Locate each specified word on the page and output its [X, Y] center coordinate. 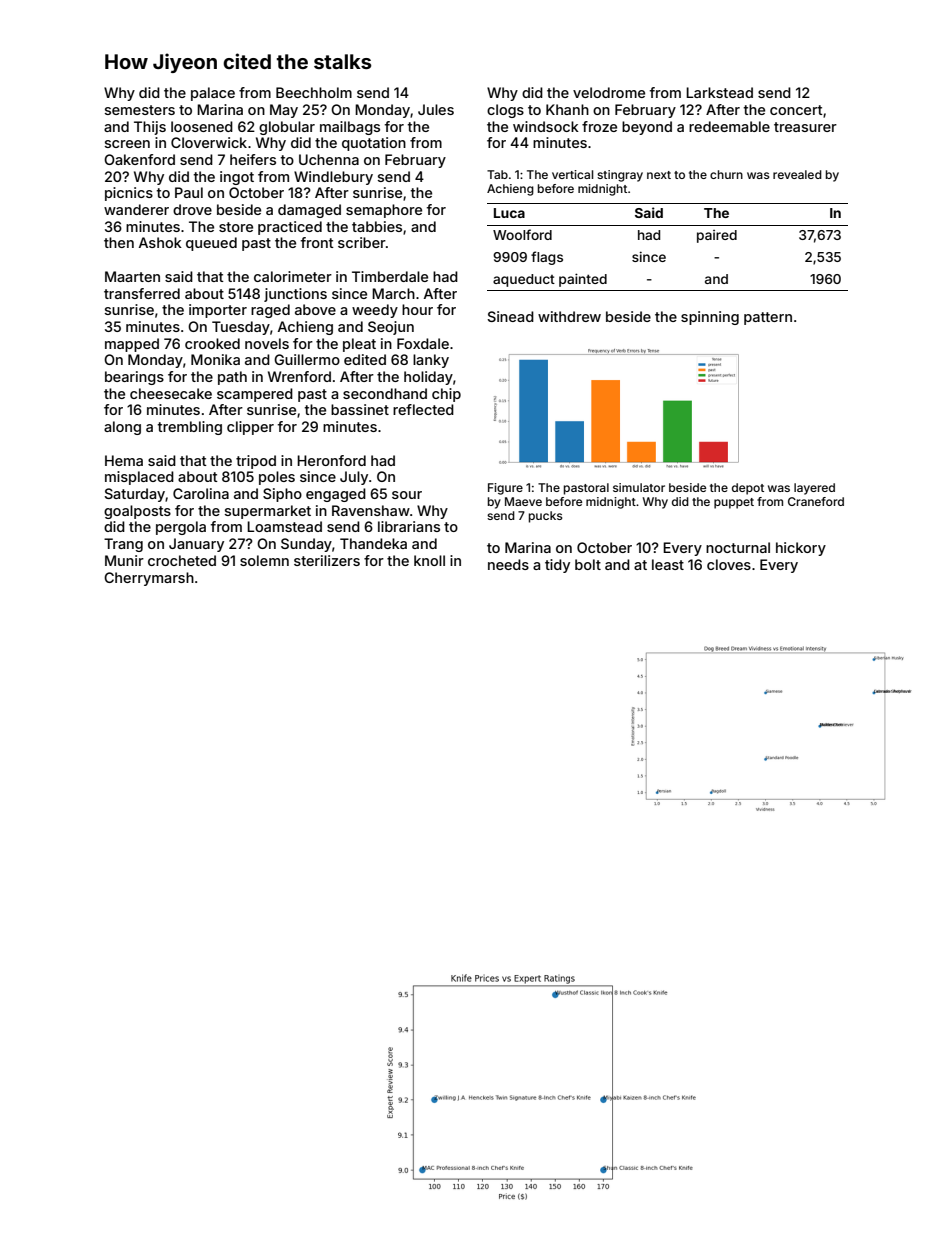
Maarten [132, 276]
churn [726, 174]
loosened [202, 126]
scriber [362, 242]
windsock [546, 126]
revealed [797, 174]
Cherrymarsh [149, 579]
